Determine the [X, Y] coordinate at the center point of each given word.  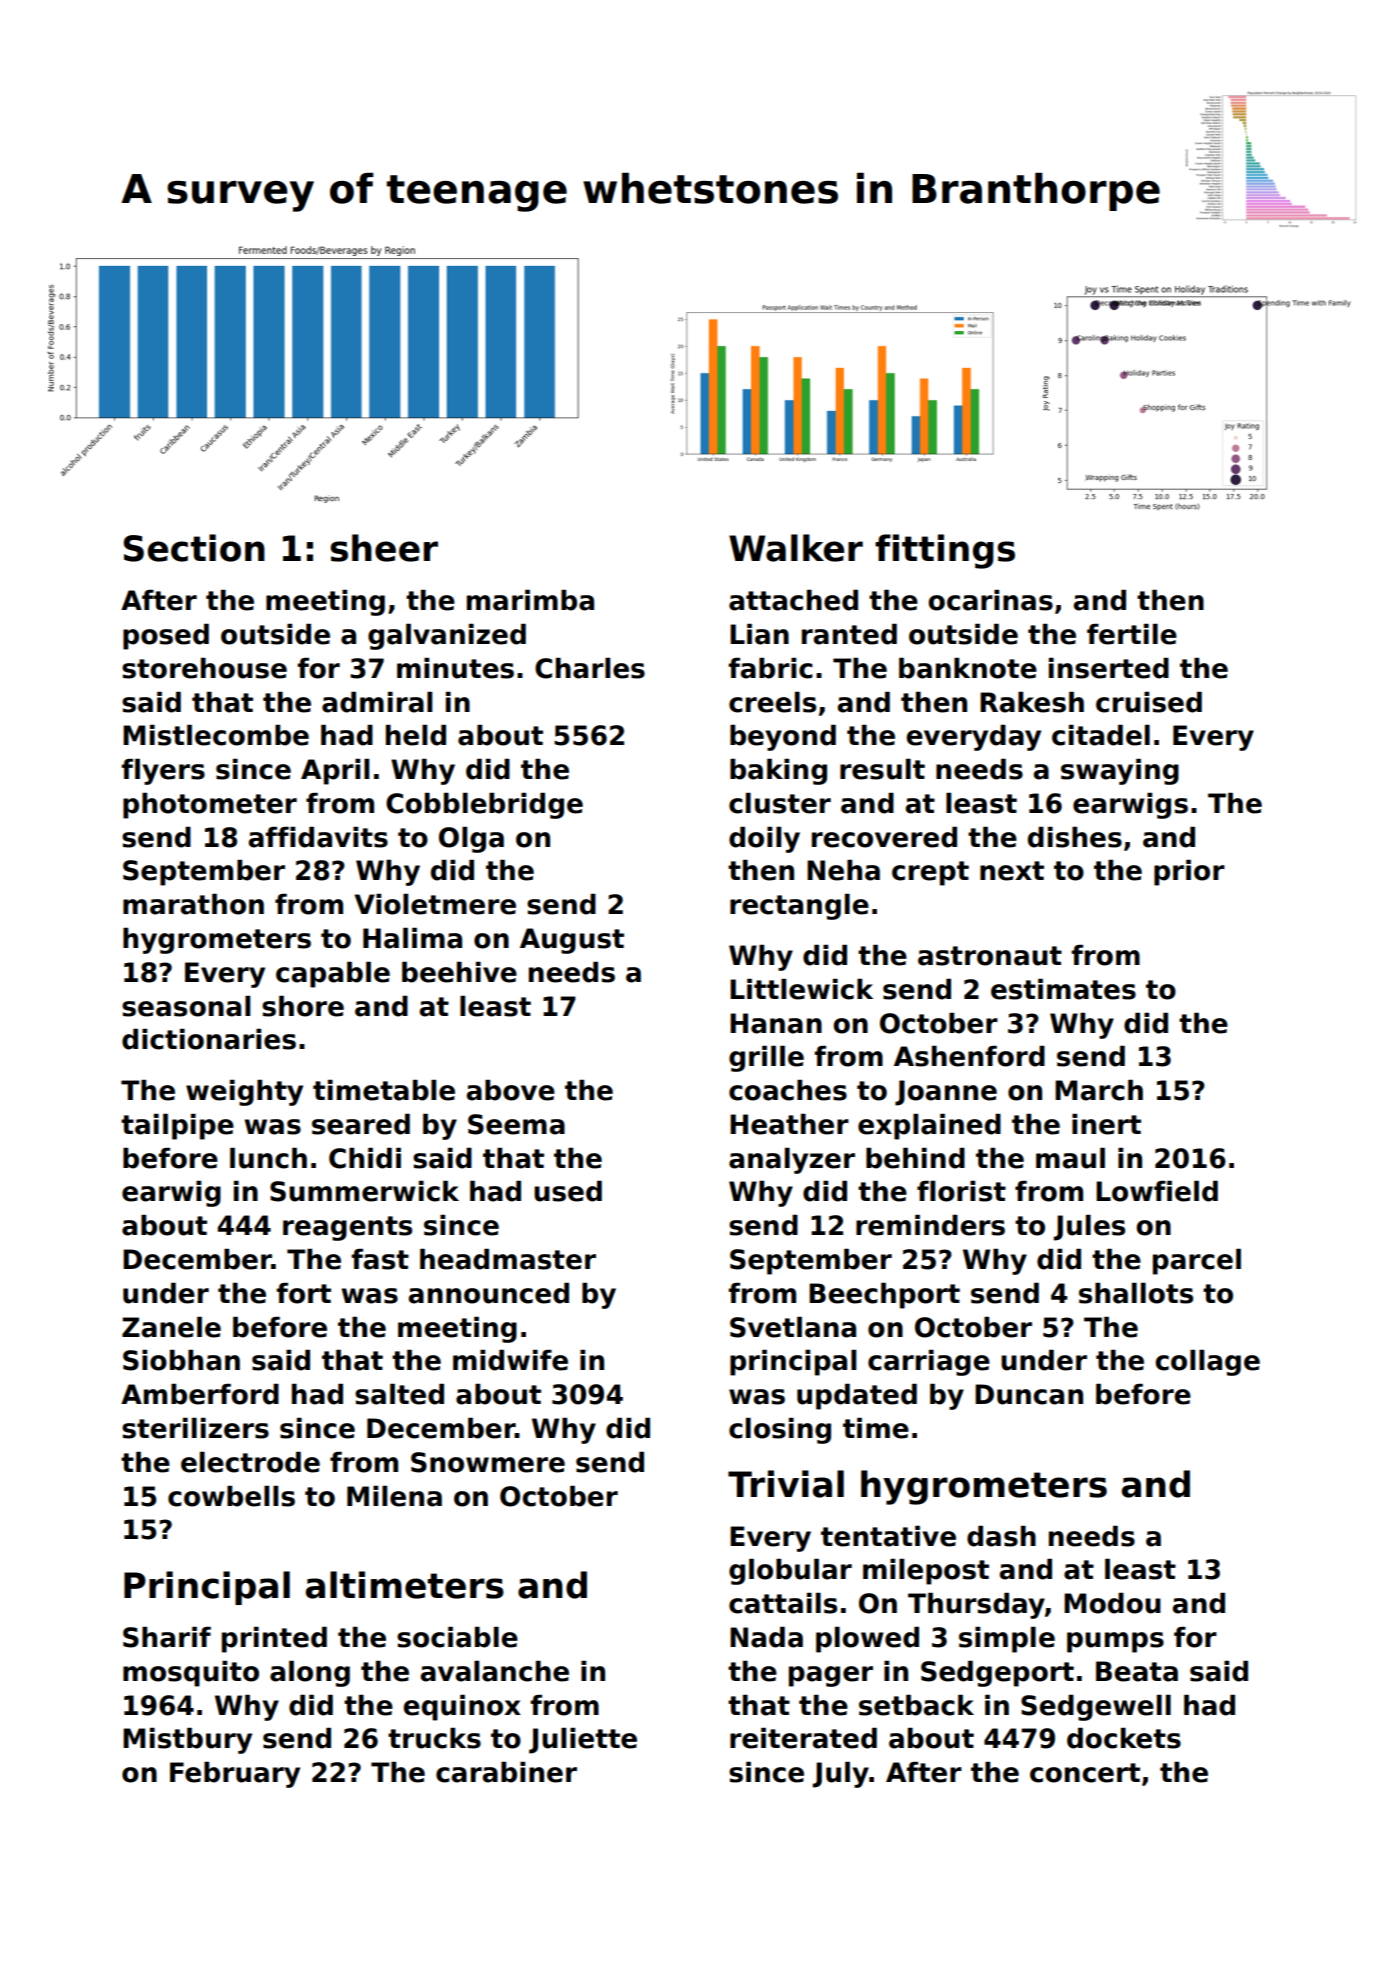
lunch [268, 1158]
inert [1106, 1124]
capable [333, 975]
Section [194, 548]
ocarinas [990, 600]
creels [772, 702]
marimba [530, 600]
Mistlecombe [216, 735]
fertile [1132, 634]
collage [1207, 1363]
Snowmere [488, 1462]
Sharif [167, 1637]
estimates [1063, 989]
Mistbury [187, 1741]
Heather [789, 1124]
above [510, 1090]
